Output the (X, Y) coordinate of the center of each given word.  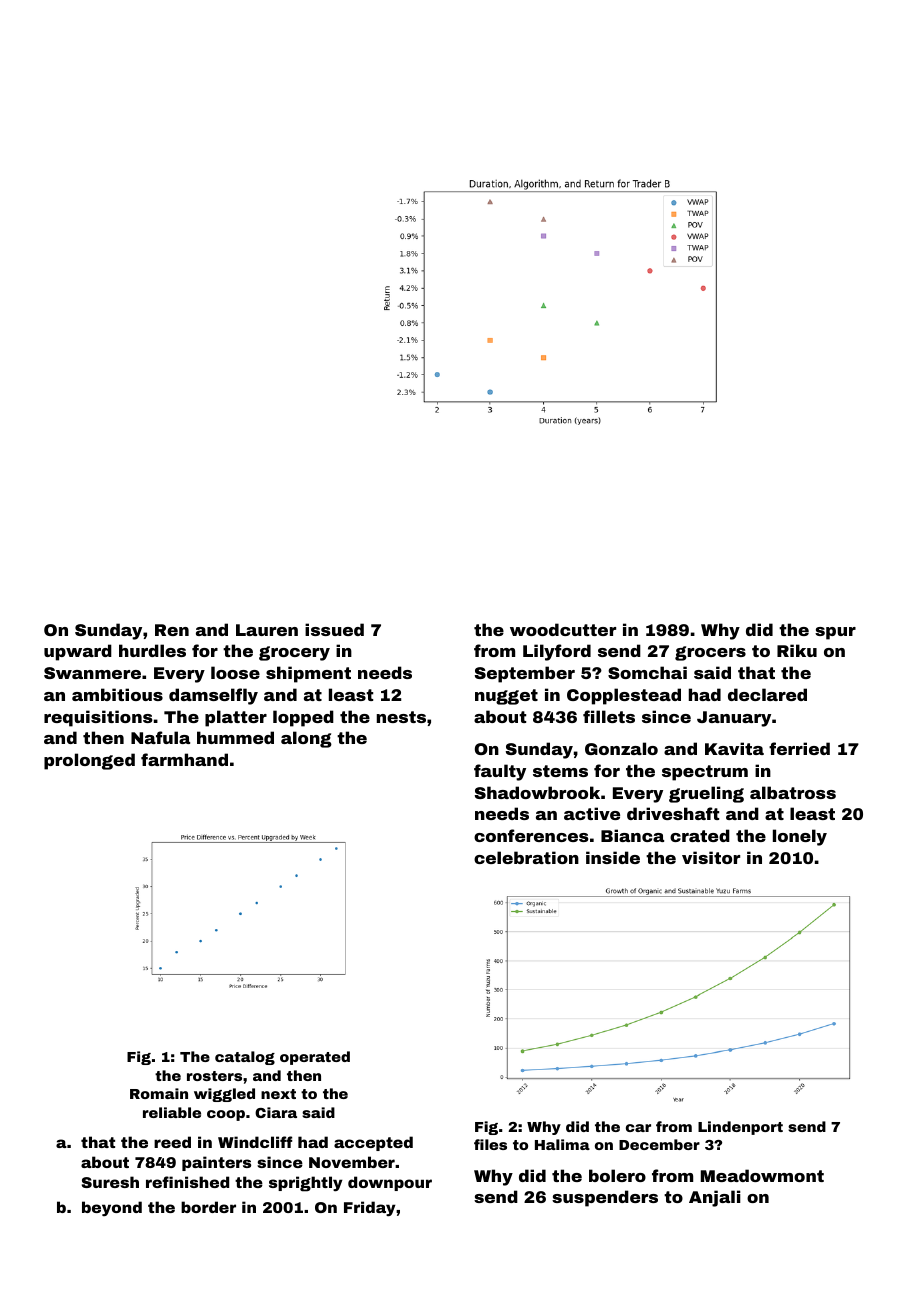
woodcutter (563, 629)
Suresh (110, 1182)
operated (315, 1058)
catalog (245, 1058)
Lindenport (740, 1128)
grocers (710, 653)
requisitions (98, 718)
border (208, 1207)
